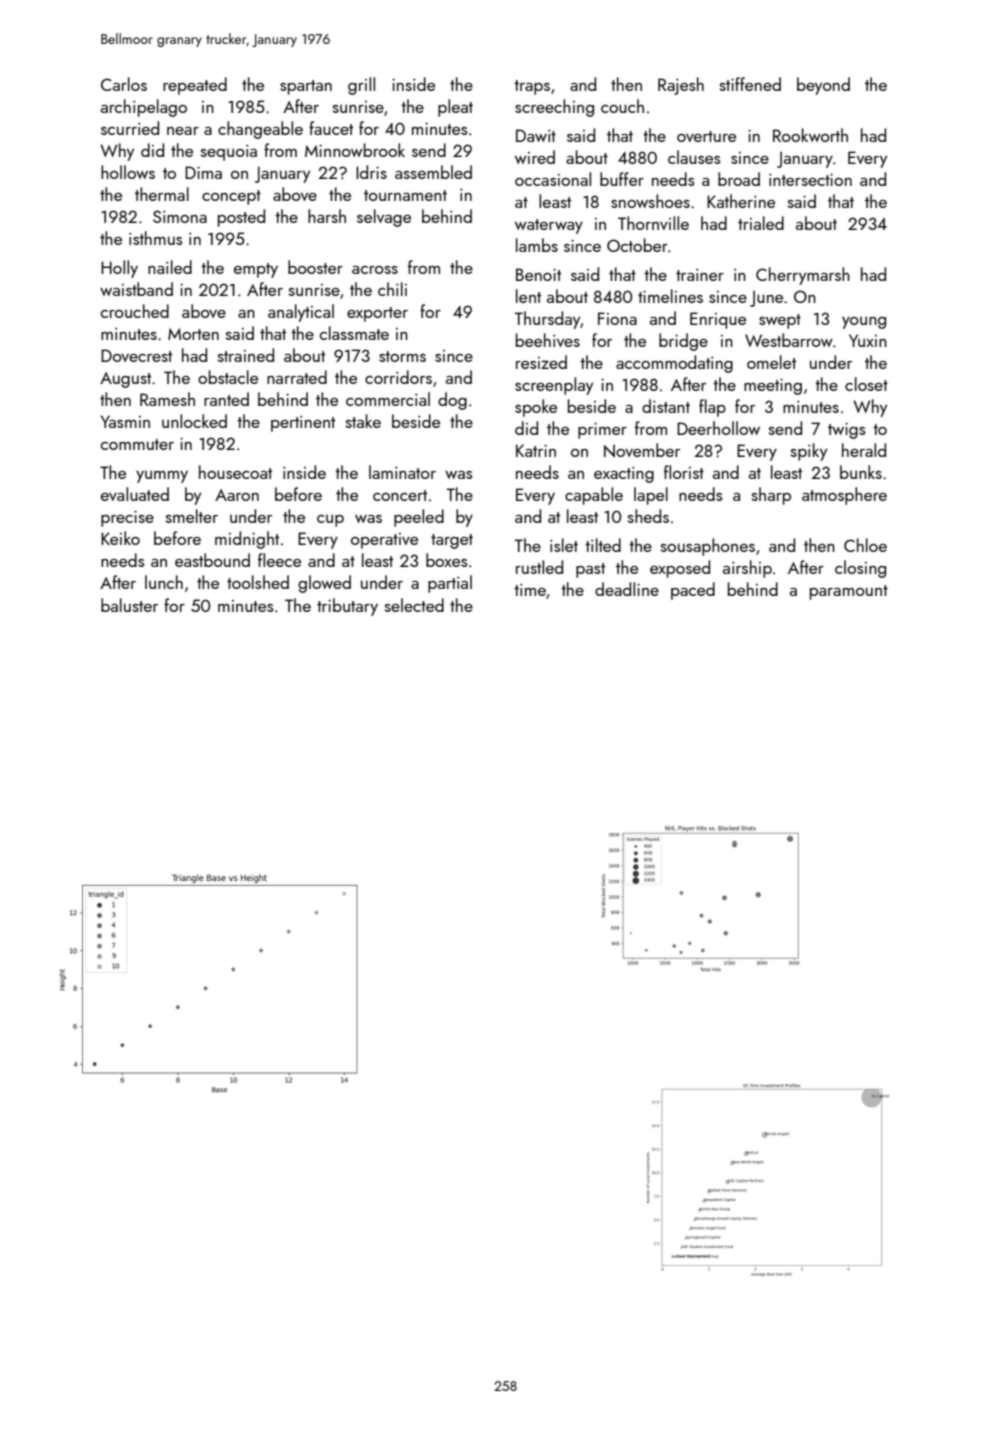  Describe the element at coordinates (137, 444) in the document. I see `commuter` at that location.
